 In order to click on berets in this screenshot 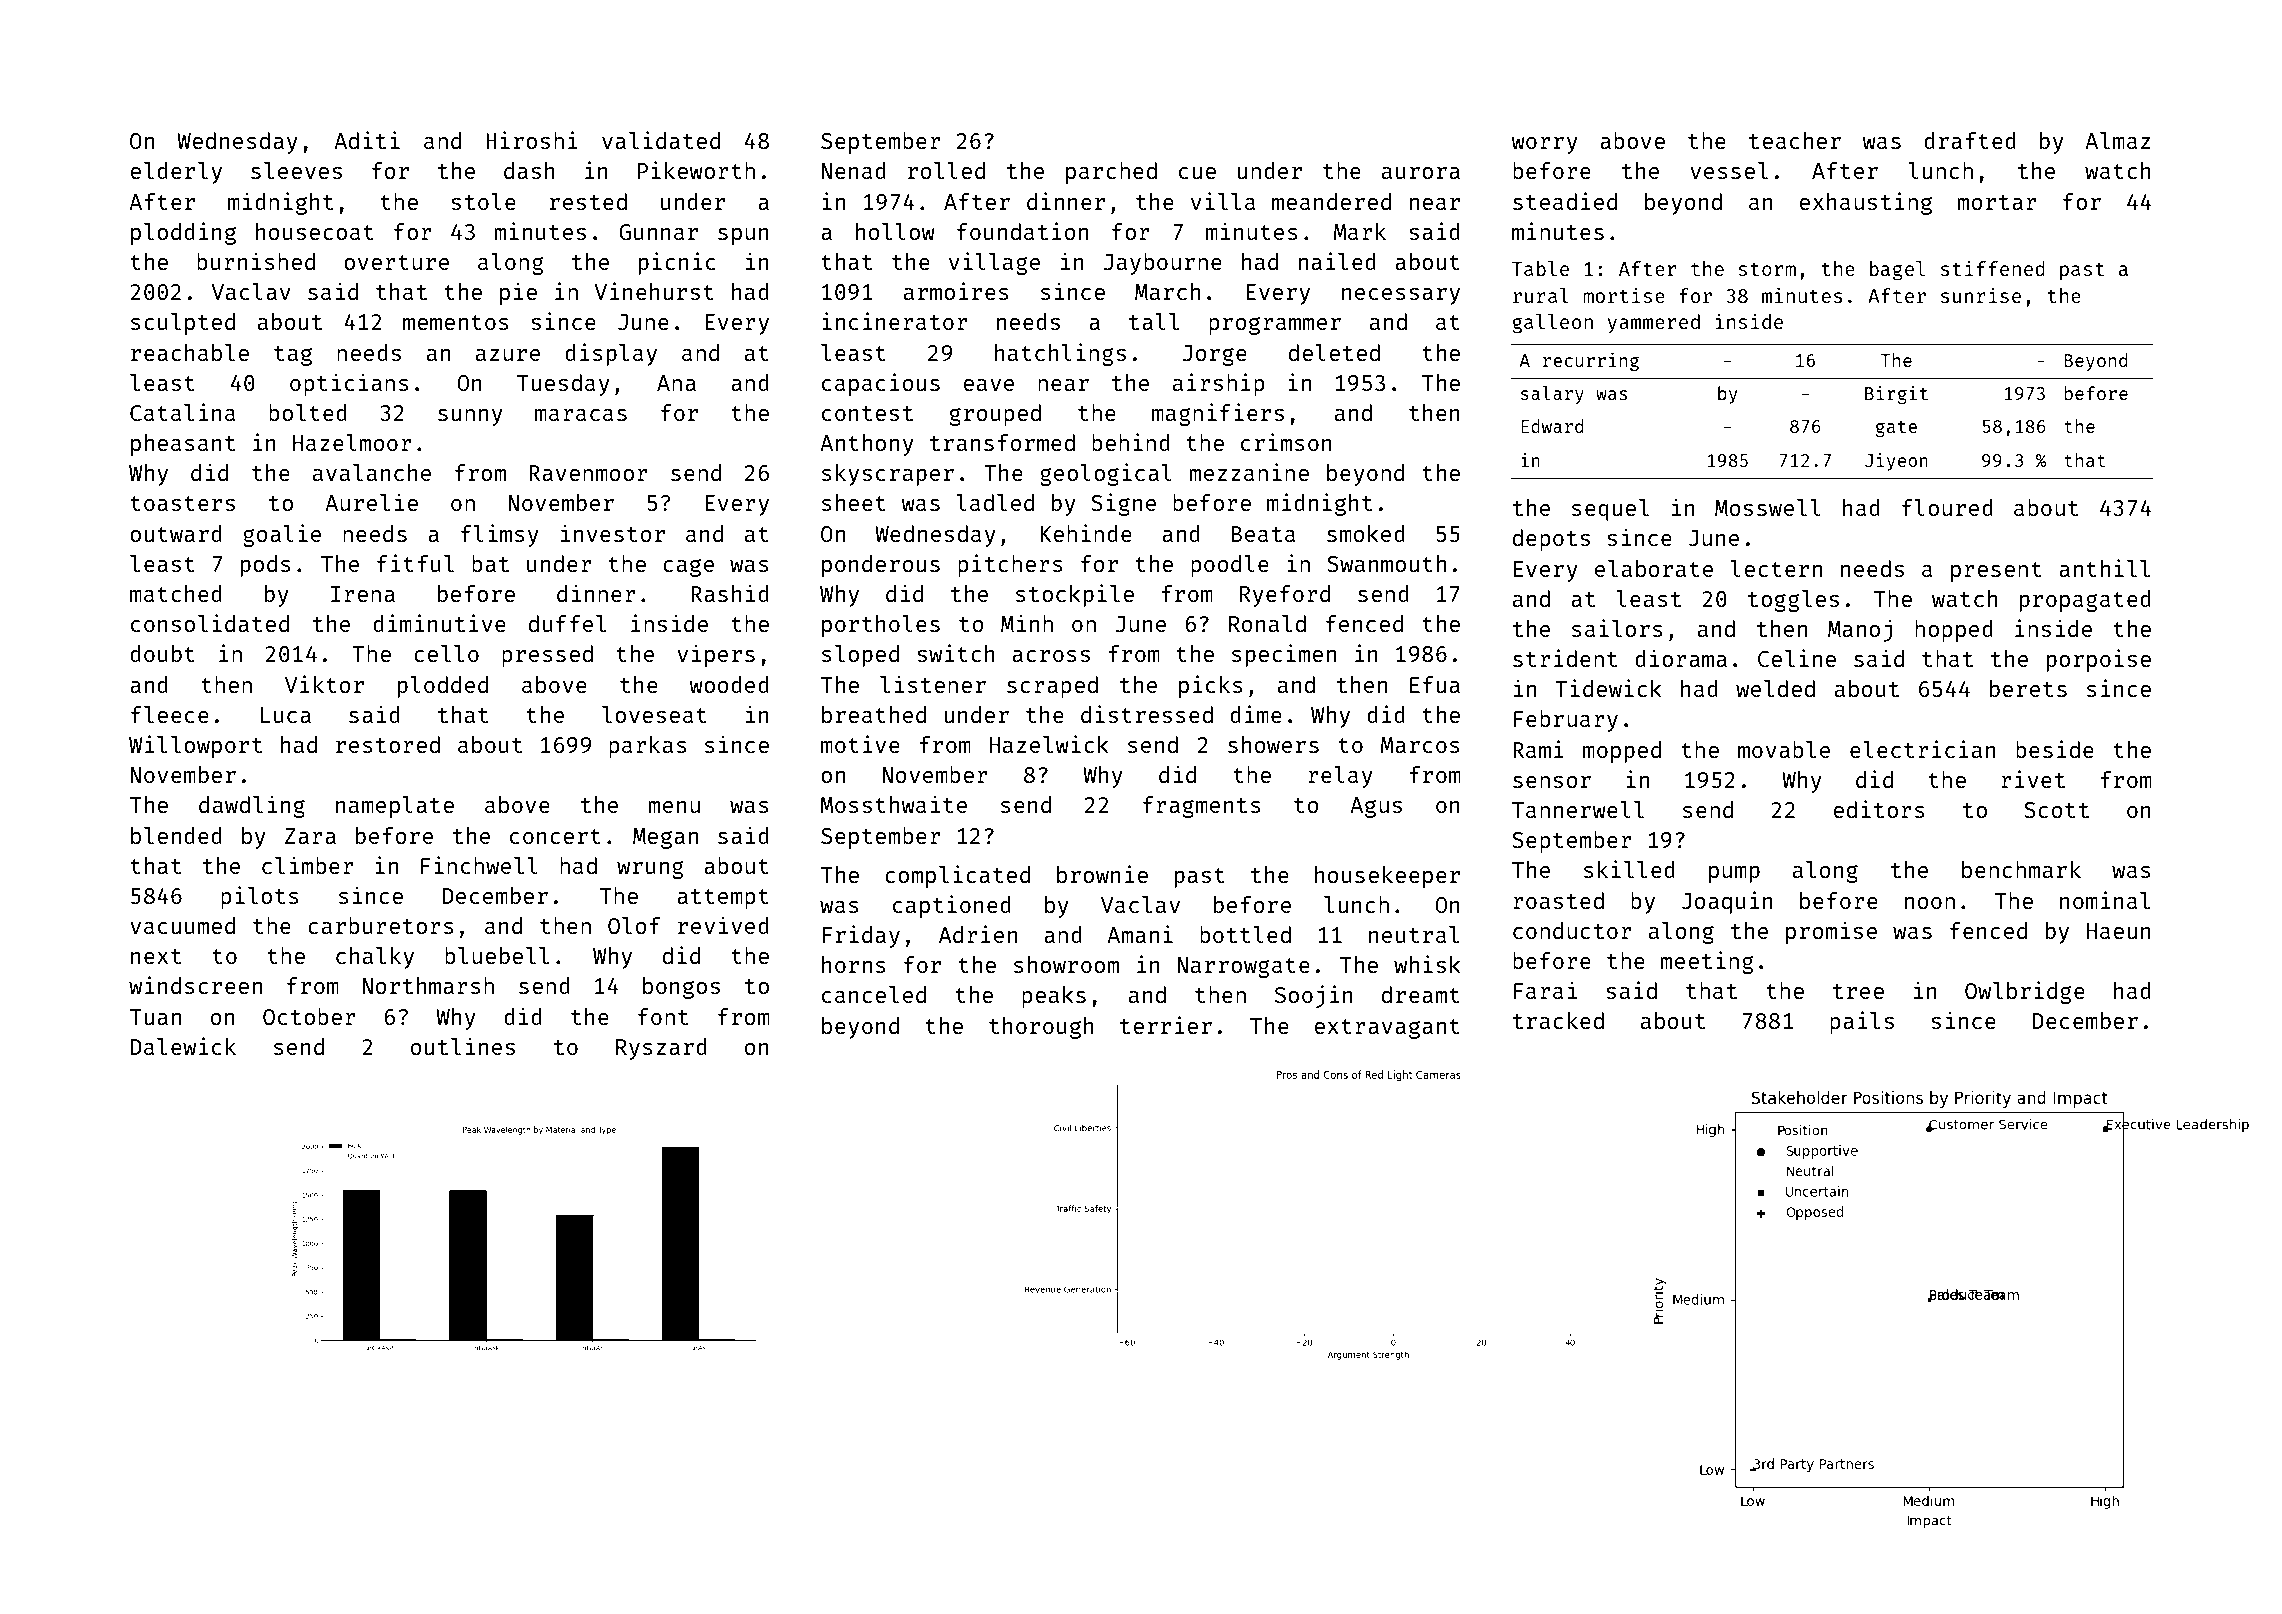, I will do `click(2028, 688)`.
